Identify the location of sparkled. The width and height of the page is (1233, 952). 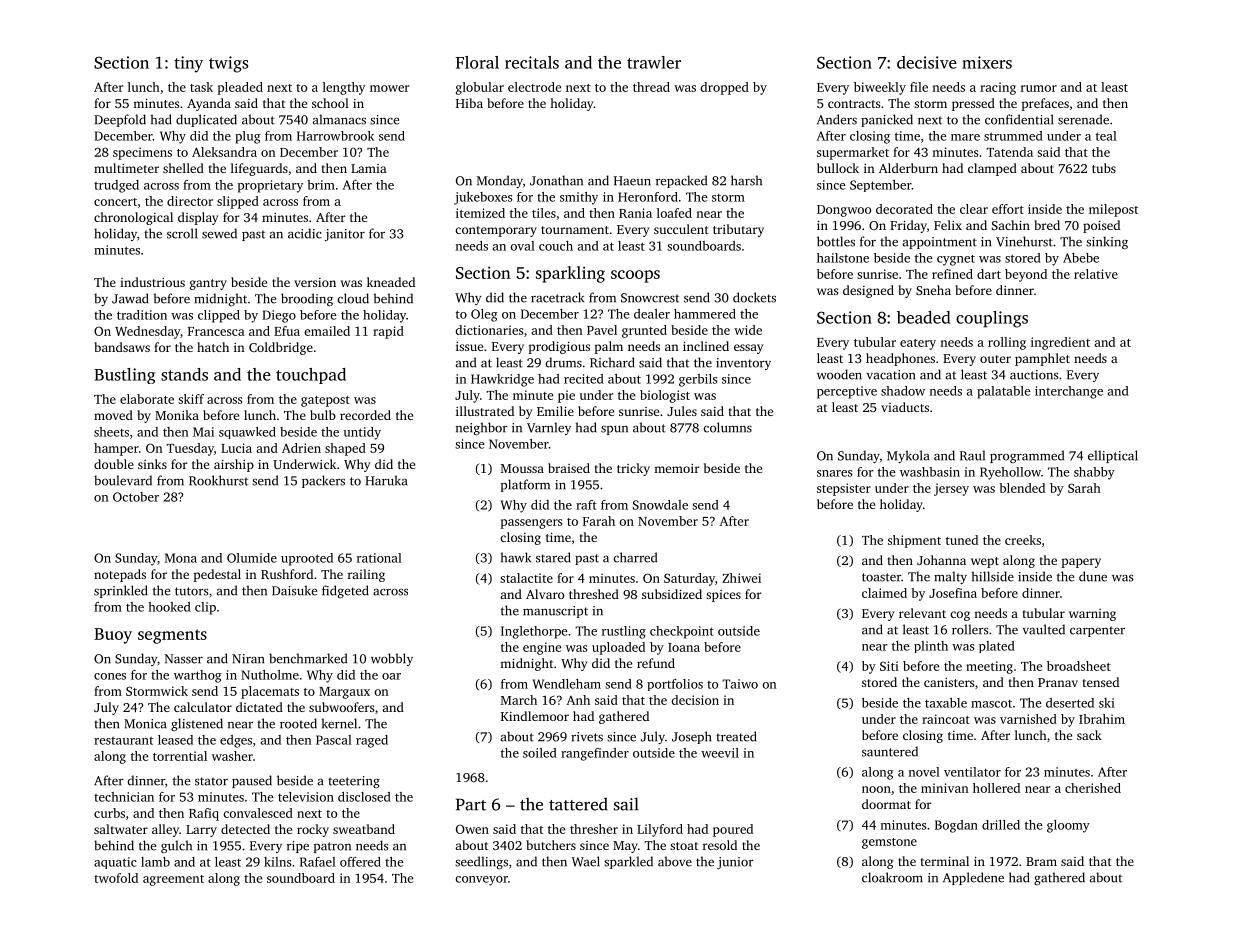
(628, 862).
